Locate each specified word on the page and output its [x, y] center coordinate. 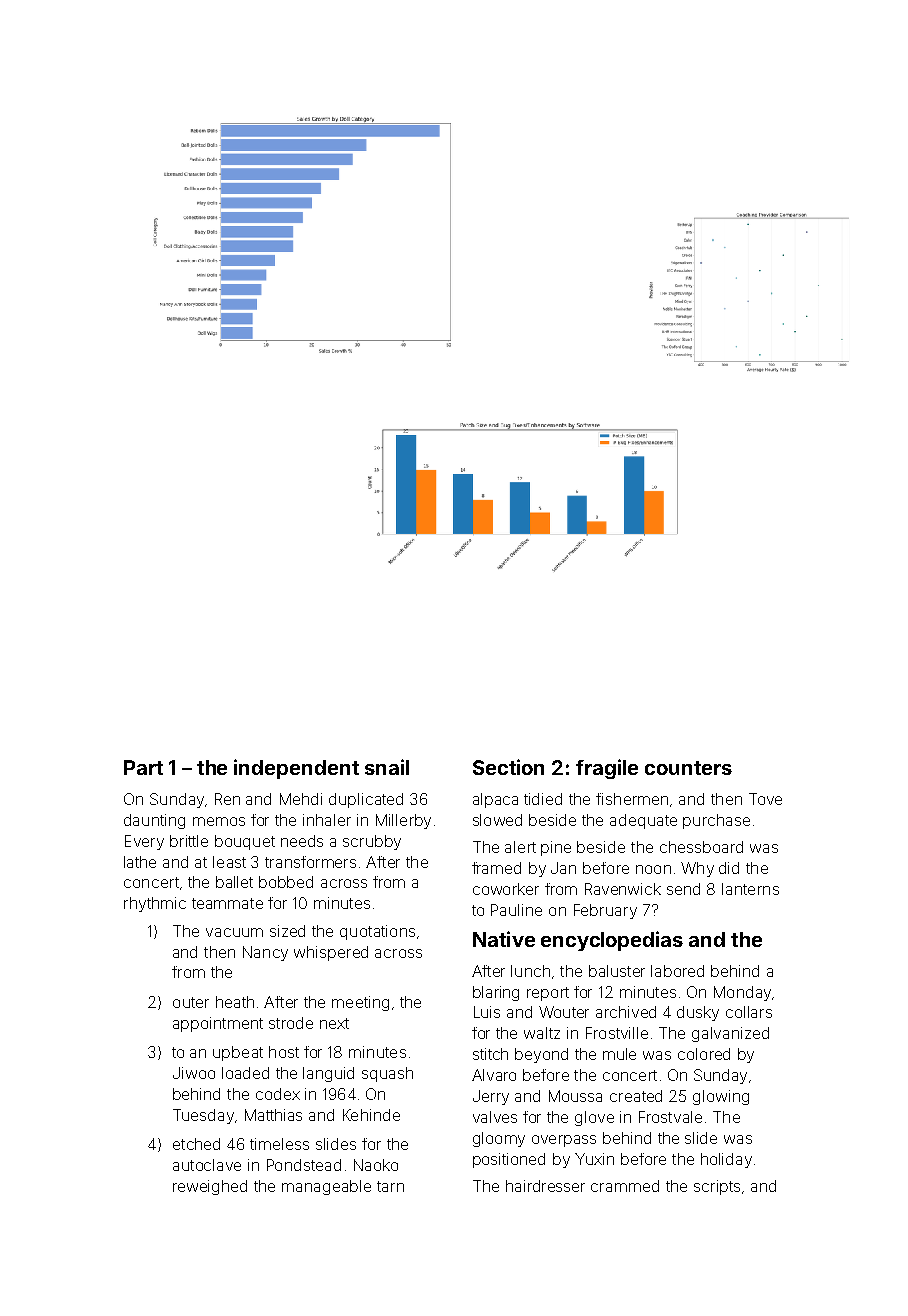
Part [143, 767]
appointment [218, 1024]
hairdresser [545, 1186]
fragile [607, 769]
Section [508, 767]
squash [387, 1074]
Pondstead [304, 1165]
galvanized [730, 1034]
